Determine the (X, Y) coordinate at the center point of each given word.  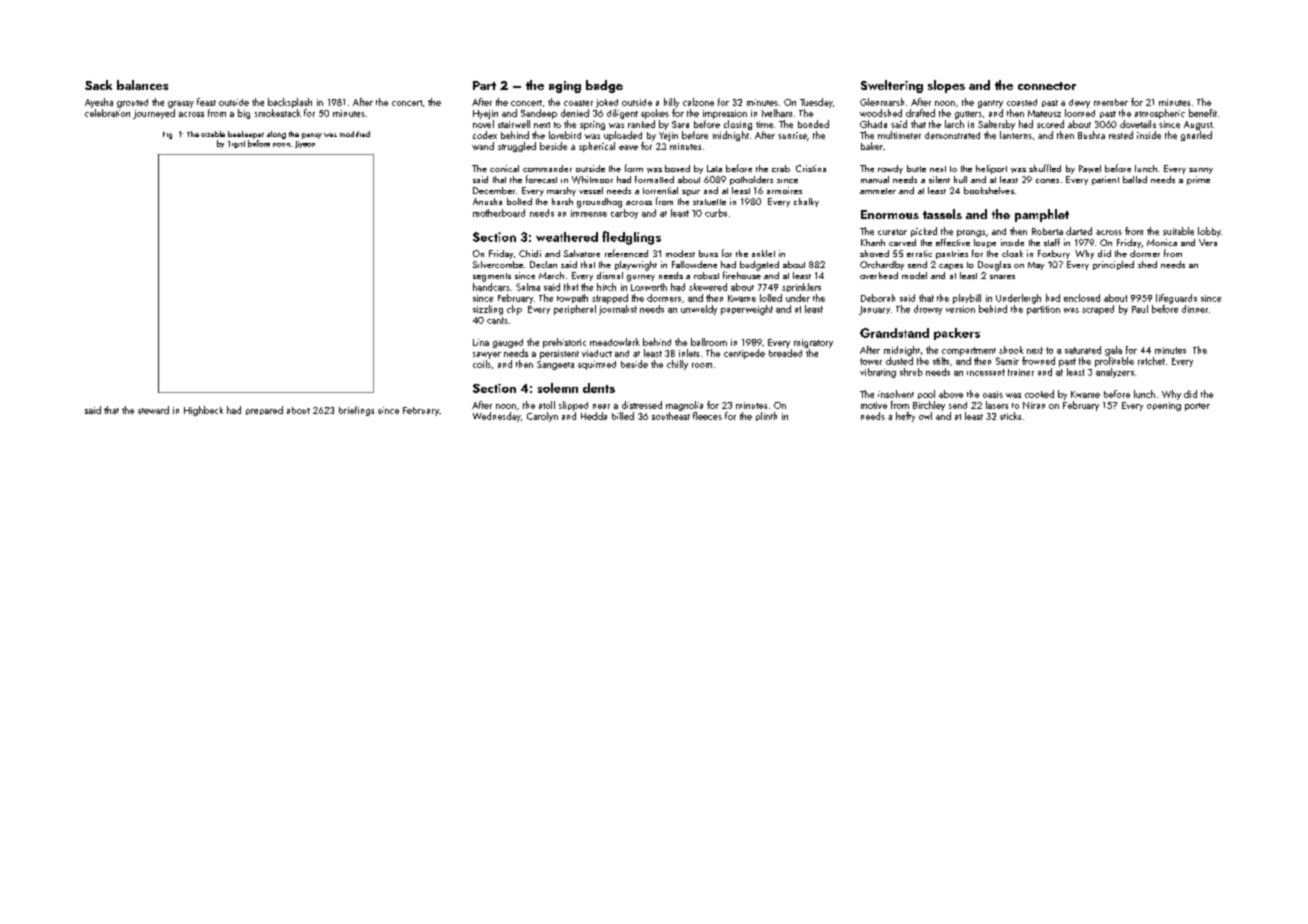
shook (1011, 350)
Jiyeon (305, 144)
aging (565, 87)
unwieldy (699, 310)
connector (1047, 86)
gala (1113, 351)
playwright (636, 266)
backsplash (290, 103)
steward (153, 410)
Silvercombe (498, 264)
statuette (709, 202)
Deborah (878, 298)
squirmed (597, 365)
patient (1105, 180)
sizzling (488, 310)
